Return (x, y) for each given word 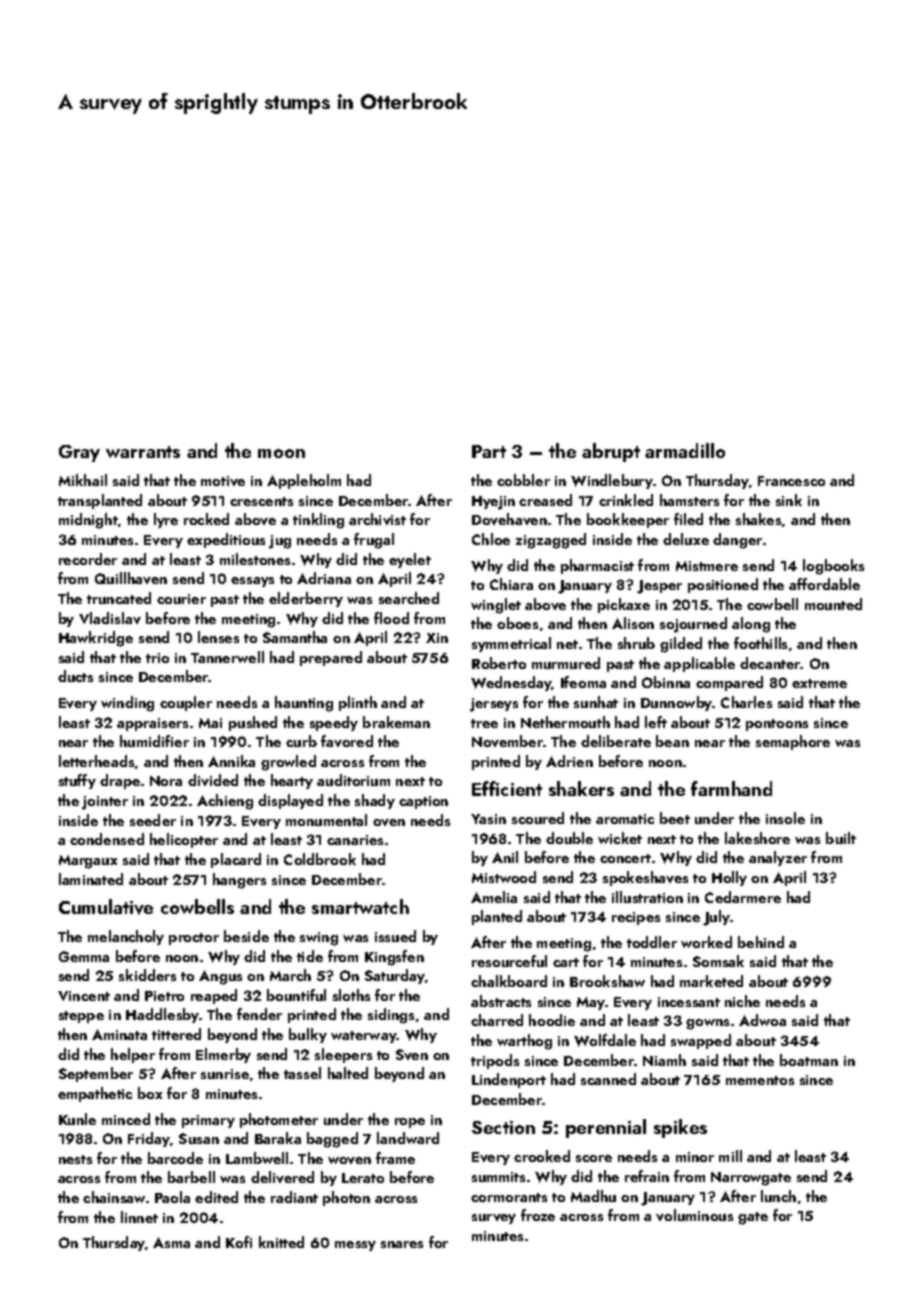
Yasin (488, 819)
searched (409, 598)
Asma (171, 1242)
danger (737, 541)
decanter (770, 663)
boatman (809, 1060)
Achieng (225, 802)
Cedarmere (743, 897)
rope (410, 1123)
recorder (88, 559)
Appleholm (304, 481)
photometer (279, 1120)
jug (280, 542)
